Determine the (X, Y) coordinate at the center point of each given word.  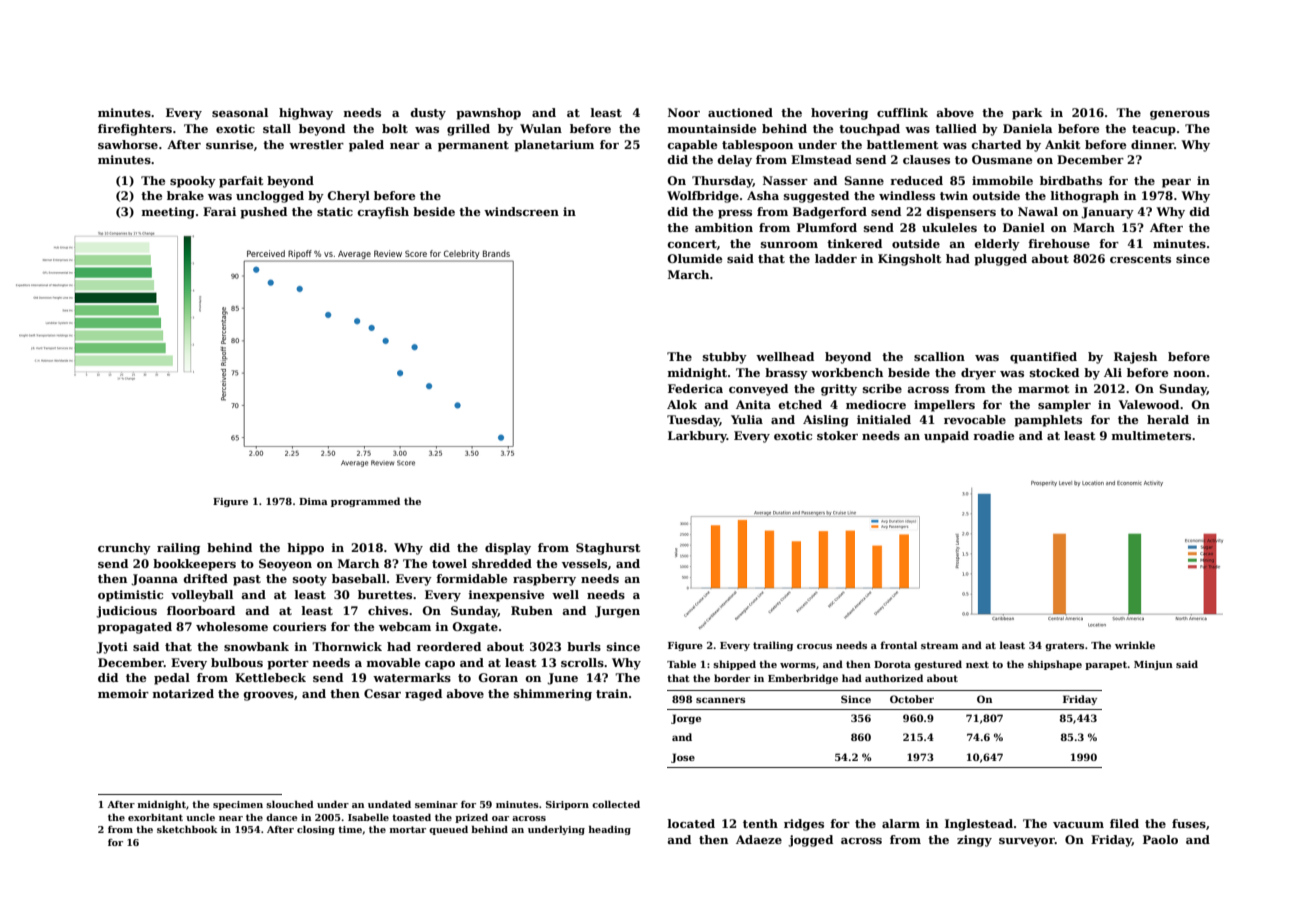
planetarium (554, 146)
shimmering (553, 695)
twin (954, 195)
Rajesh (1135, 358)
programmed (365, 502)
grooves (269, 696)
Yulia (747, 419)
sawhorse (128, 144)
